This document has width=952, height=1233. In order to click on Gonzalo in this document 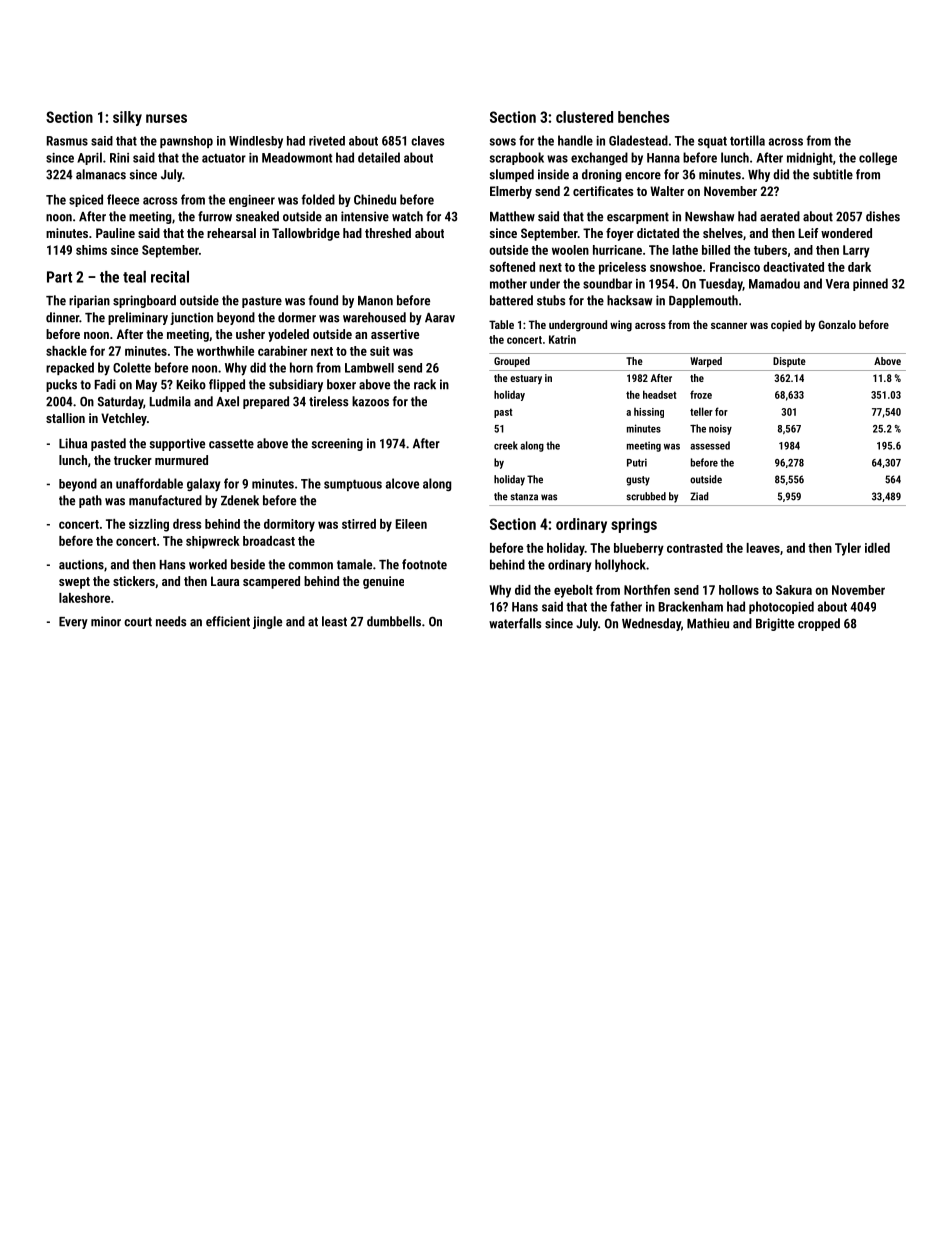, I will do `click(837, 324)`.
